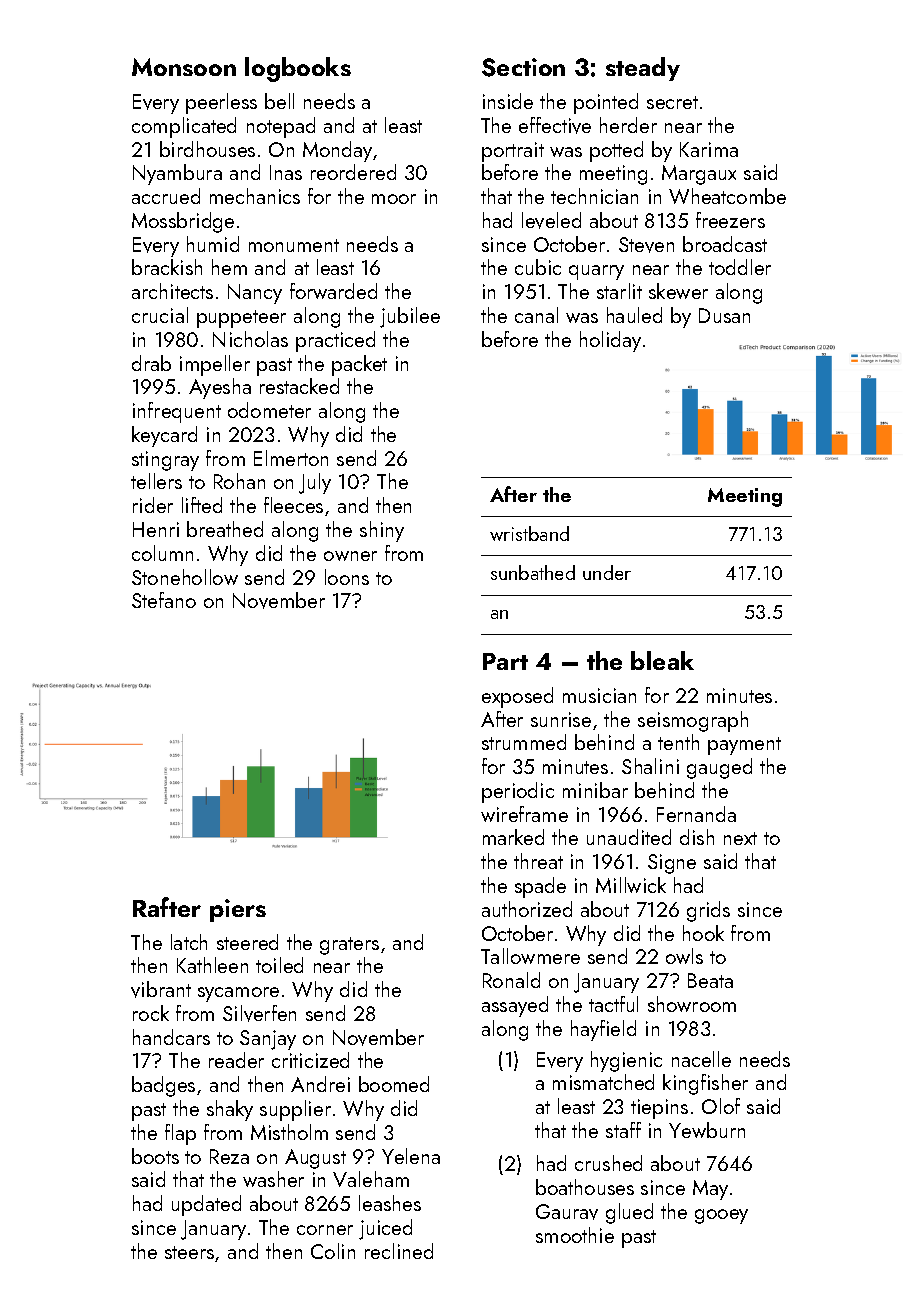 This screenshot has height=1314, width=924. Describe the element at coordinates (740, 838) in the screenshot. I see `next` at that location.
